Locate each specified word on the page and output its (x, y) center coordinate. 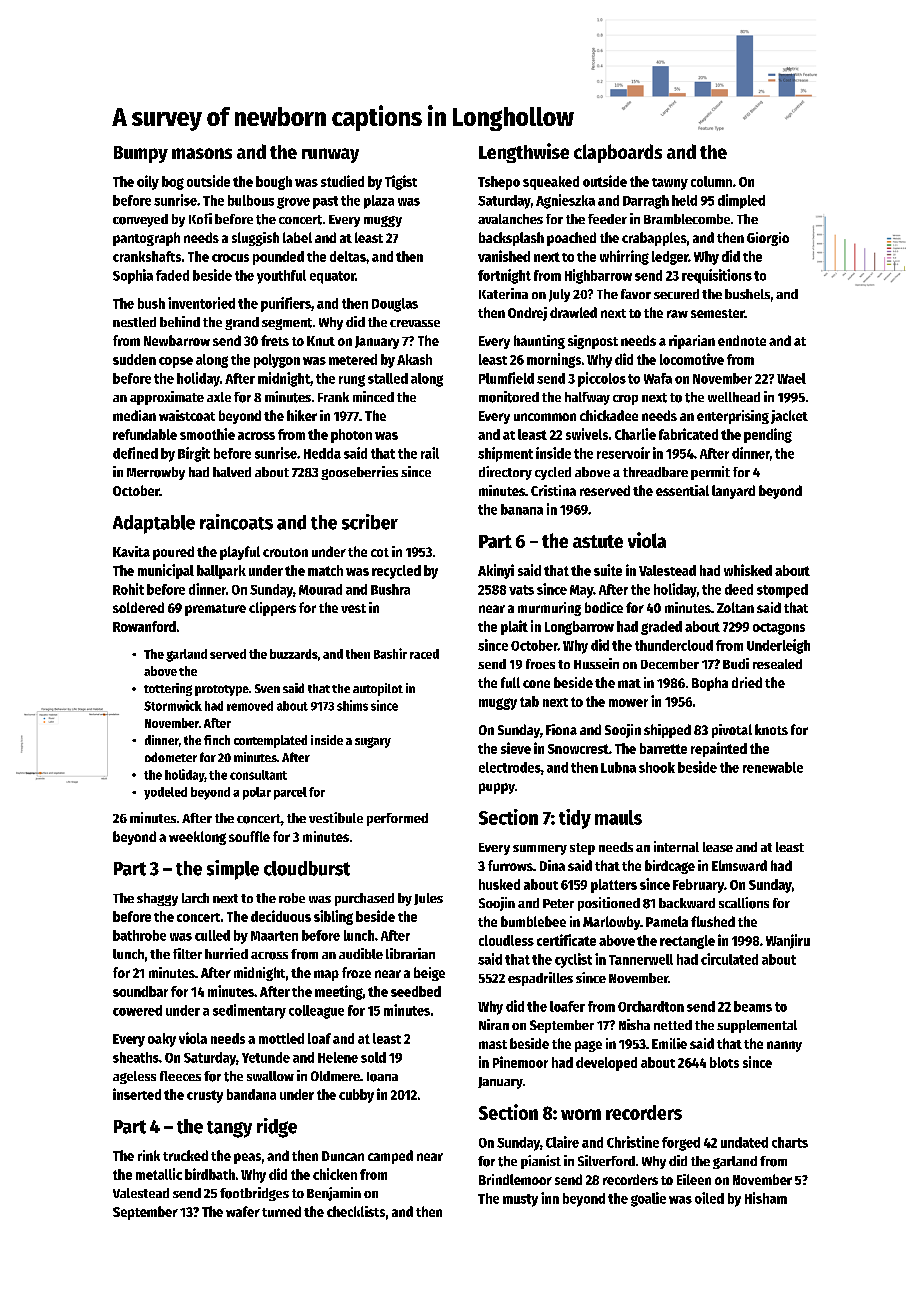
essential (682, 490)
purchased (364, 899)
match (325, 570)
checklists (356, 1211)
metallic (159, 1174)
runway (330, 155)
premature (215, 610)
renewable (773, 767)
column (711, 181)
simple (233, 870)
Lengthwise (524, 153)
